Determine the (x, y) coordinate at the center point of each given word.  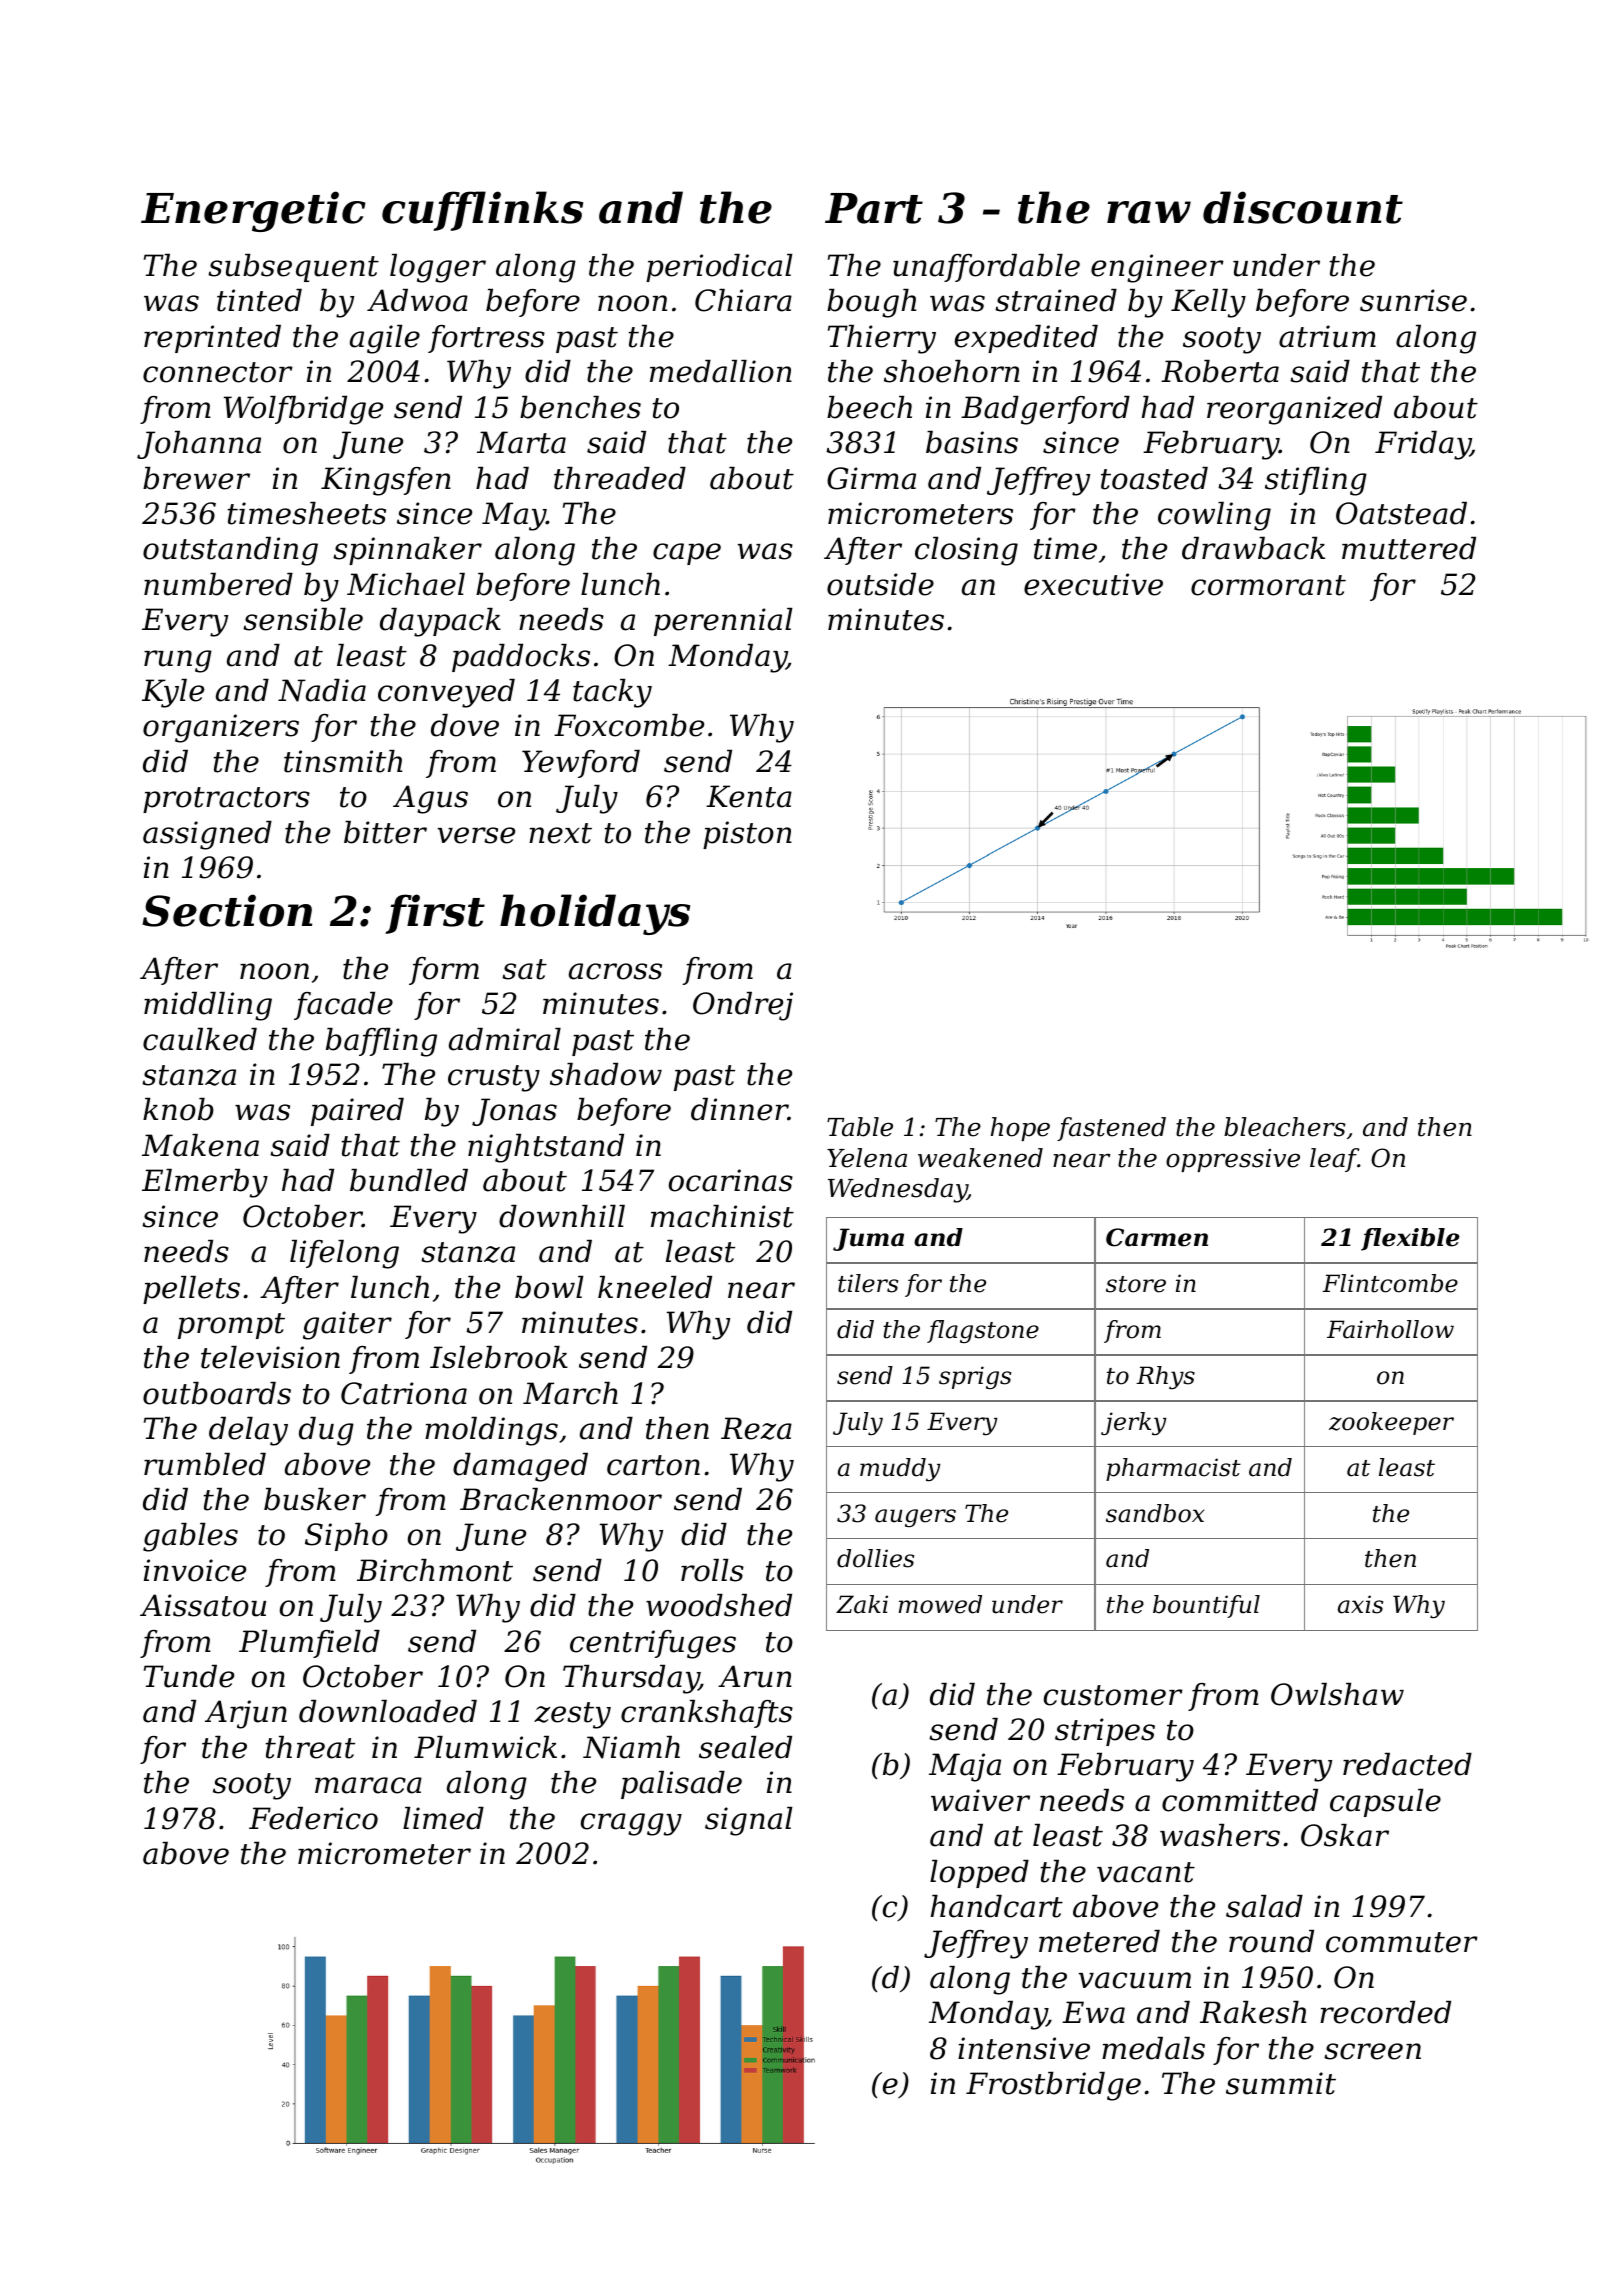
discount (1303, 207)
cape (687, 554)
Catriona (404, 1393)
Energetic (253, 211)
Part (874, 208)
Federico (313, 1818)
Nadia (322, 690)
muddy (900, 1470)
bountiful (1206, 1606)
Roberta (1220, 371)
